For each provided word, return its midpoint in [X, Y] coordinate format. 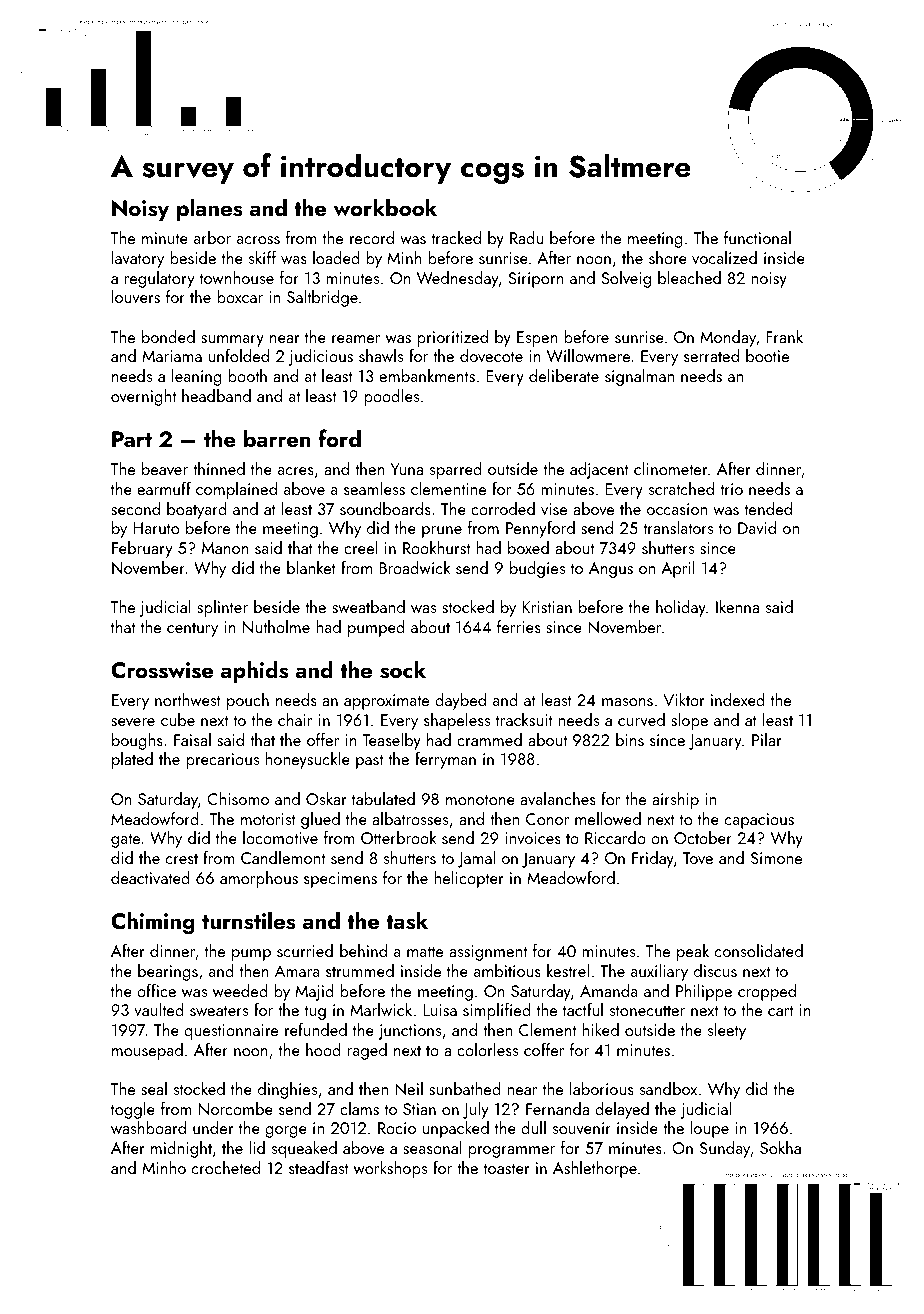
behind [363, 950]
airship [675, 800]
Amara [297, 971]
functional [757, 237]
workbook [385, 207]
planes [210, 209]
